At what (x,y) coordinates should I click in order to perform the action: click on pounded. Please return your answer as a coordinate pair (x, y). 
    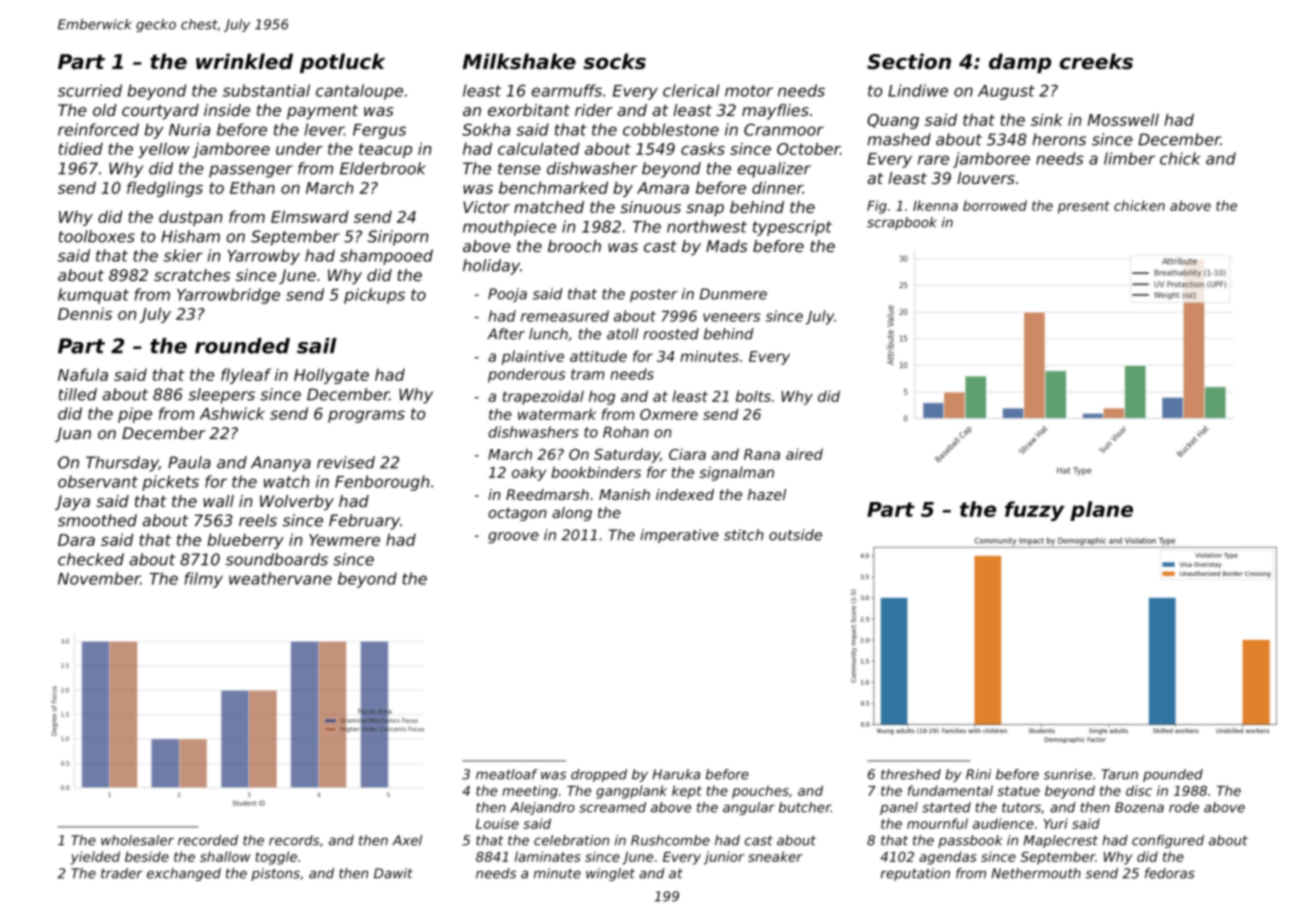
    Looking at the image, I should click on (1173, 775).
